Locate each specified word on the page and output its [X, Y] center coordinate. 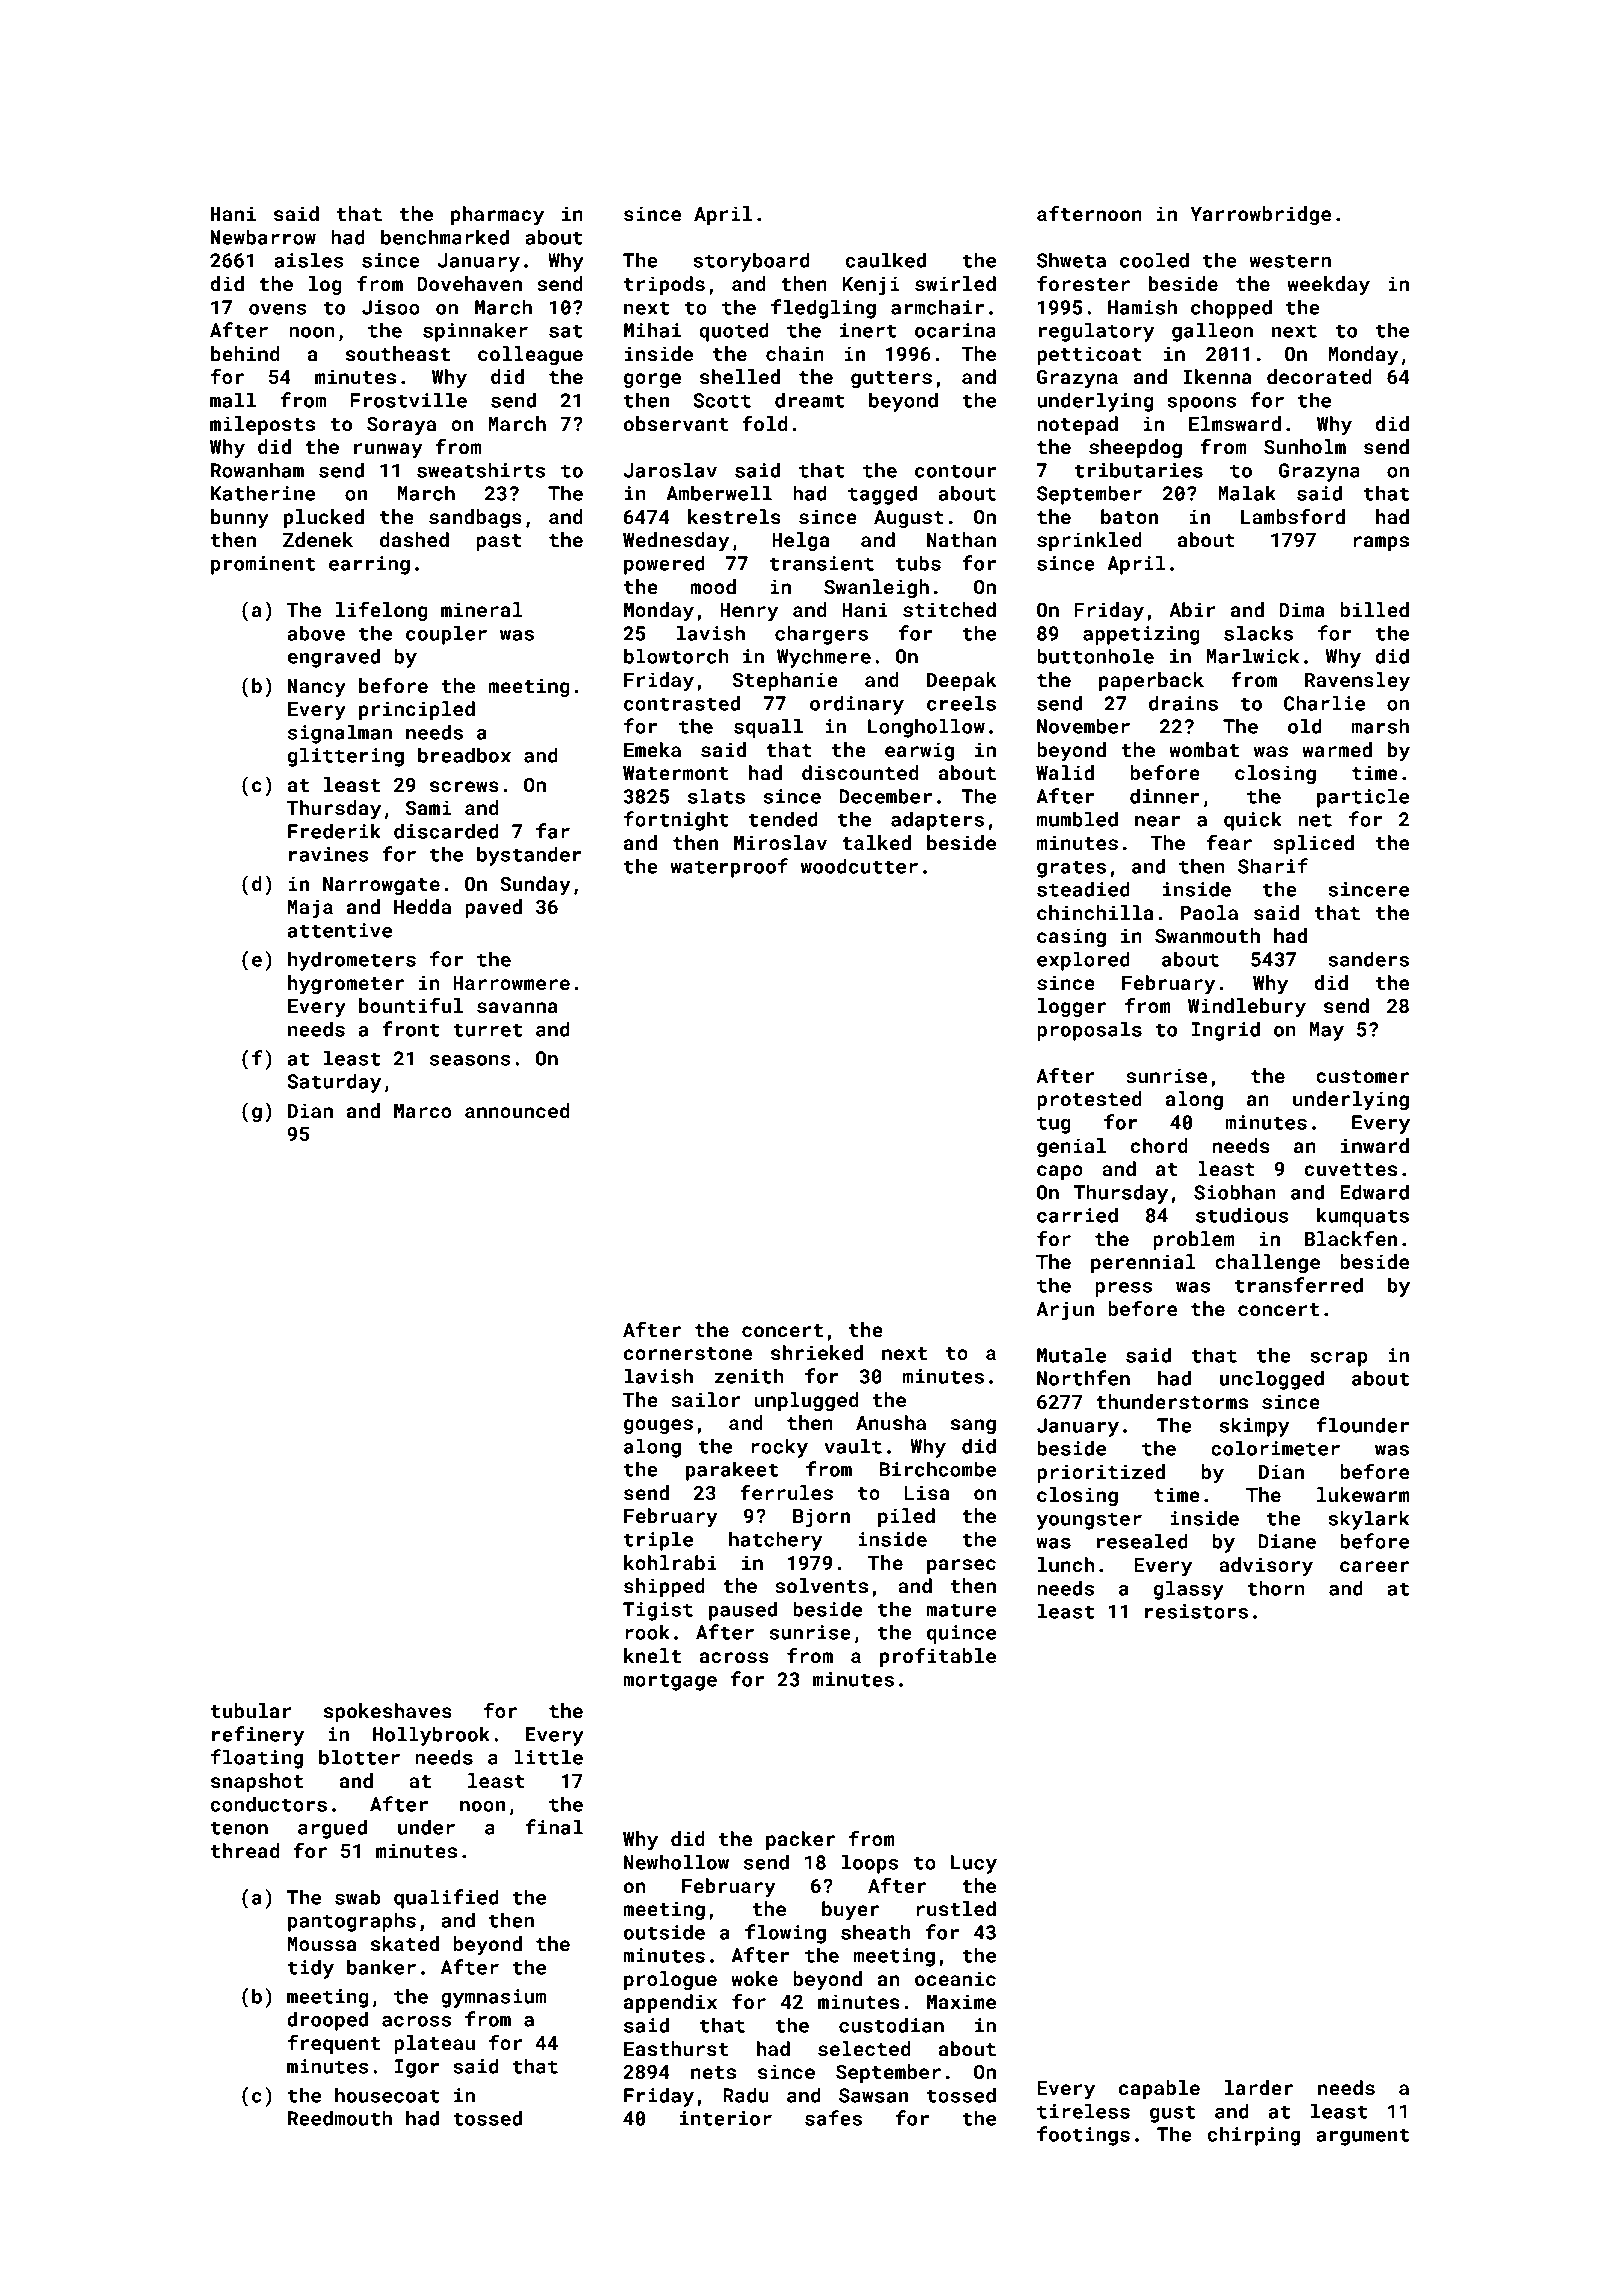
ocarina [955, 330]
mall [233, 400]
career [1374, 1566]
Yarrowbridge [1260, 215]
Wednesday [676, 541]
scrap [1339, 1359]
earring [369, 565]
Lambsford [1293, 516]
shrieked [817, 1352]
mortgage [670, 1682]
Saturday [334, 1083]
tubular [251, 1710]
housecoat [387, 2095]
